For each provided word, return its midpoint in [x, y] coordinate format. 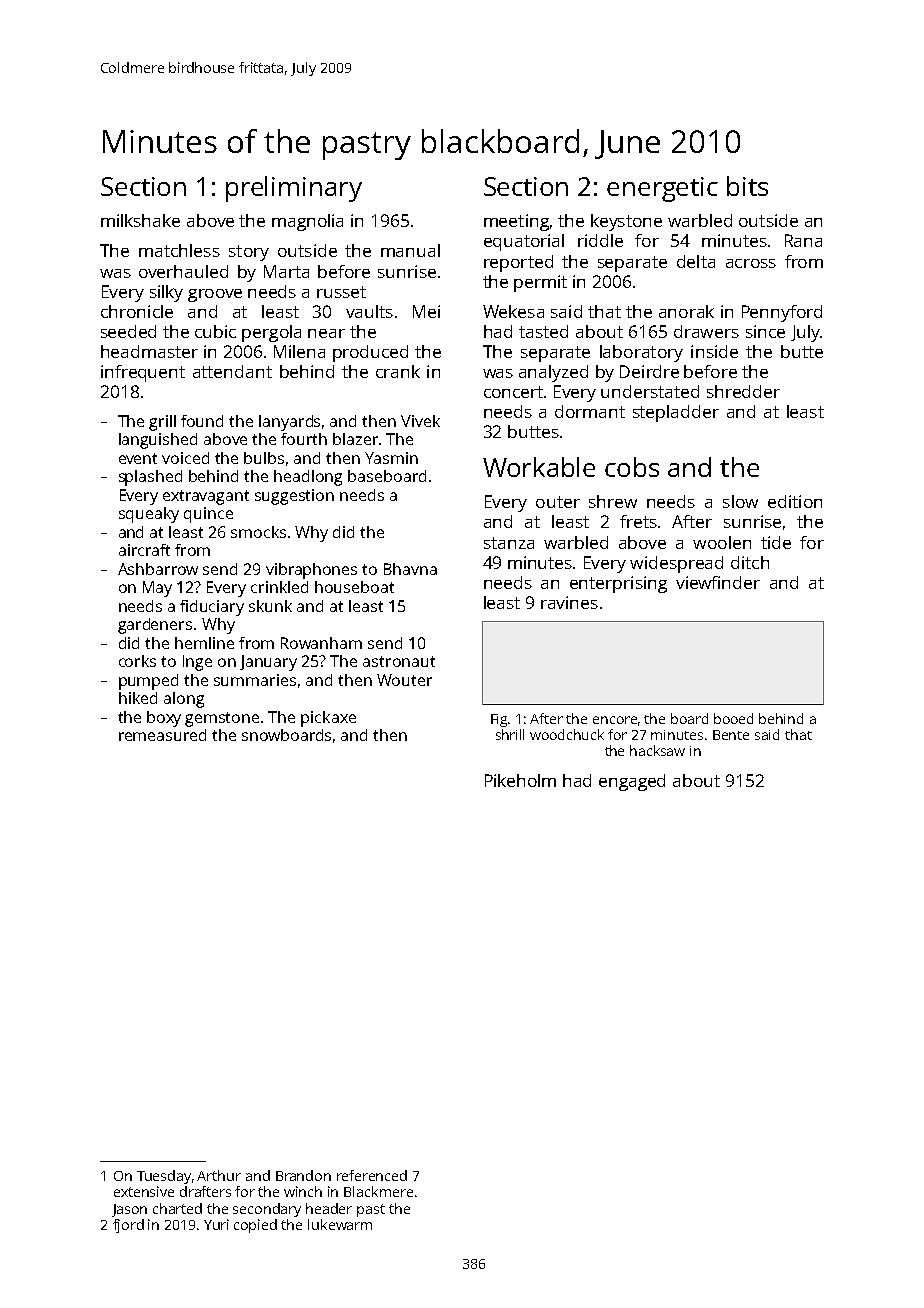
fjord [128, 1226]
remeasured [162, 735]
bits [747, 186]
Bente [731, 735]
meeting [516, 222]
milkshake [140, 220]
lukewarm [340, 1224]
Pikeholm [520, 780]
